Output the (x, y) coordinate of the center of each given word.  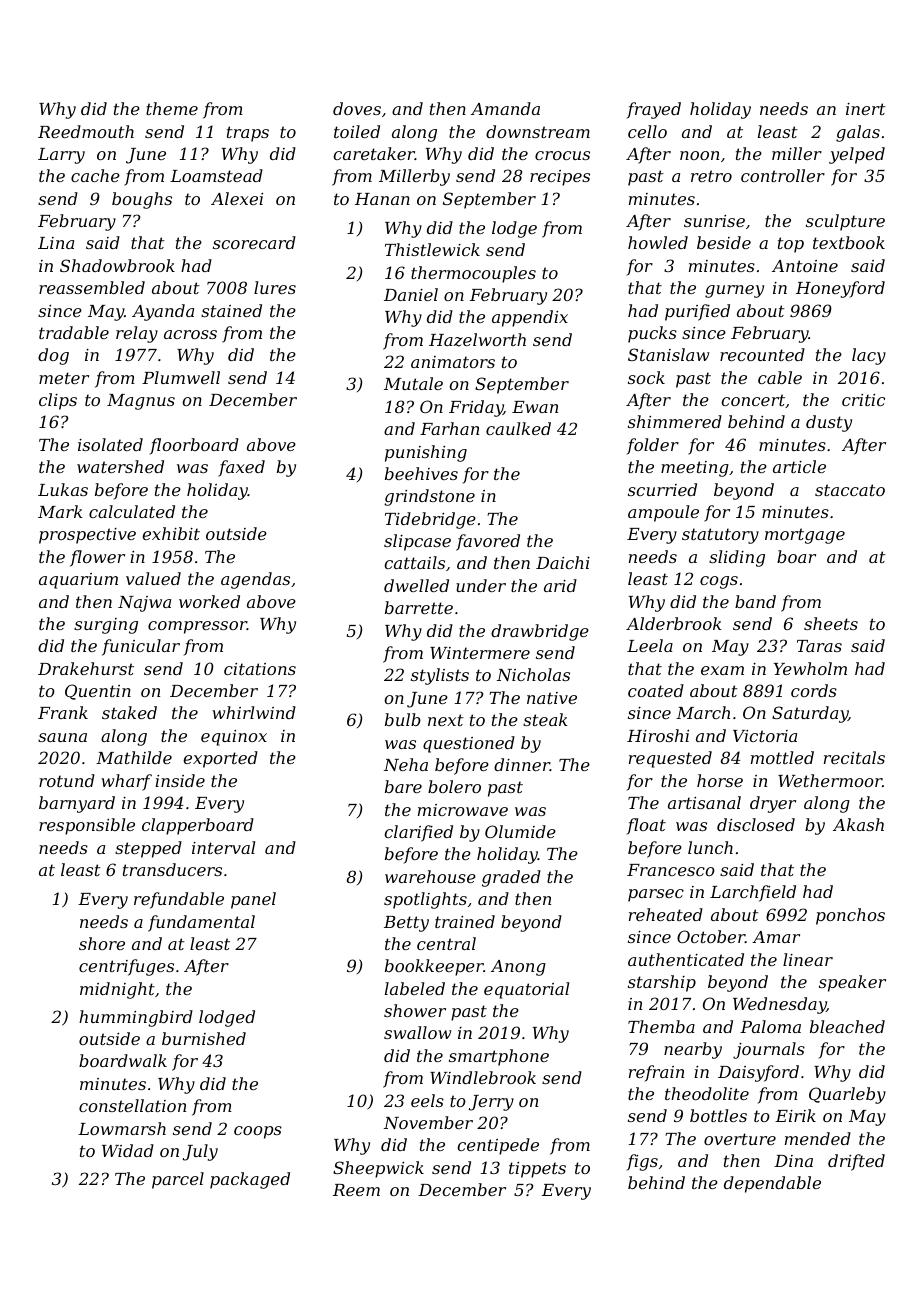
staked (129, 712)
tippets (537, 1170)
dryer (773, 804)
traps (248, 134)
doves (357, 108)
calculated (132, 511)
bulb (403, 719)
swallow (417, 1032)
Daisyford (758, 1073)
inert (866, 109)
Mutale (413, 383)
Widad (128, 1150)
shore (102, 943)
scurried (662, 489)
